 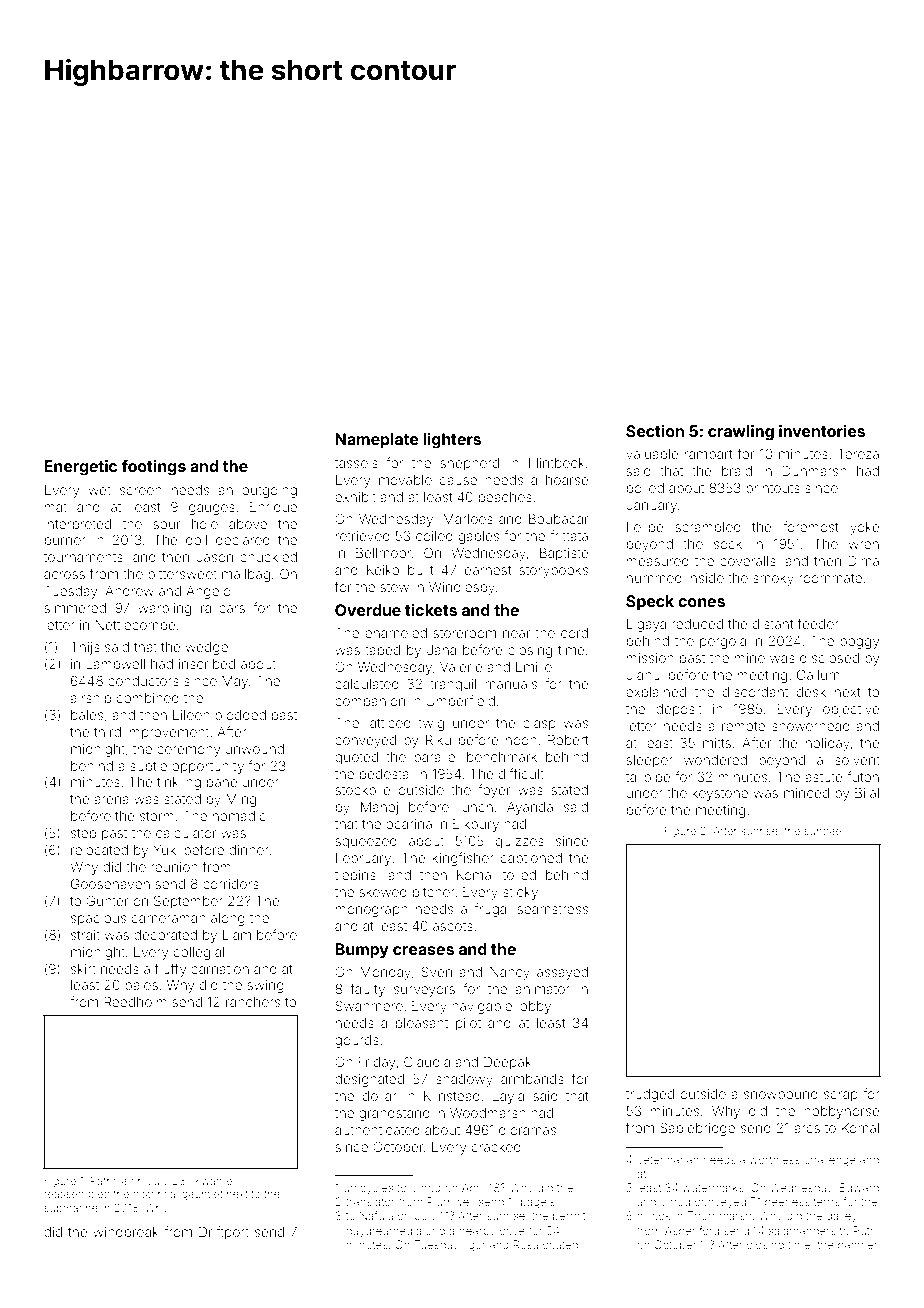 What do you see at coordinates (452, 441) in the image?
I see `lighters` at bounding box center [452, 441].
